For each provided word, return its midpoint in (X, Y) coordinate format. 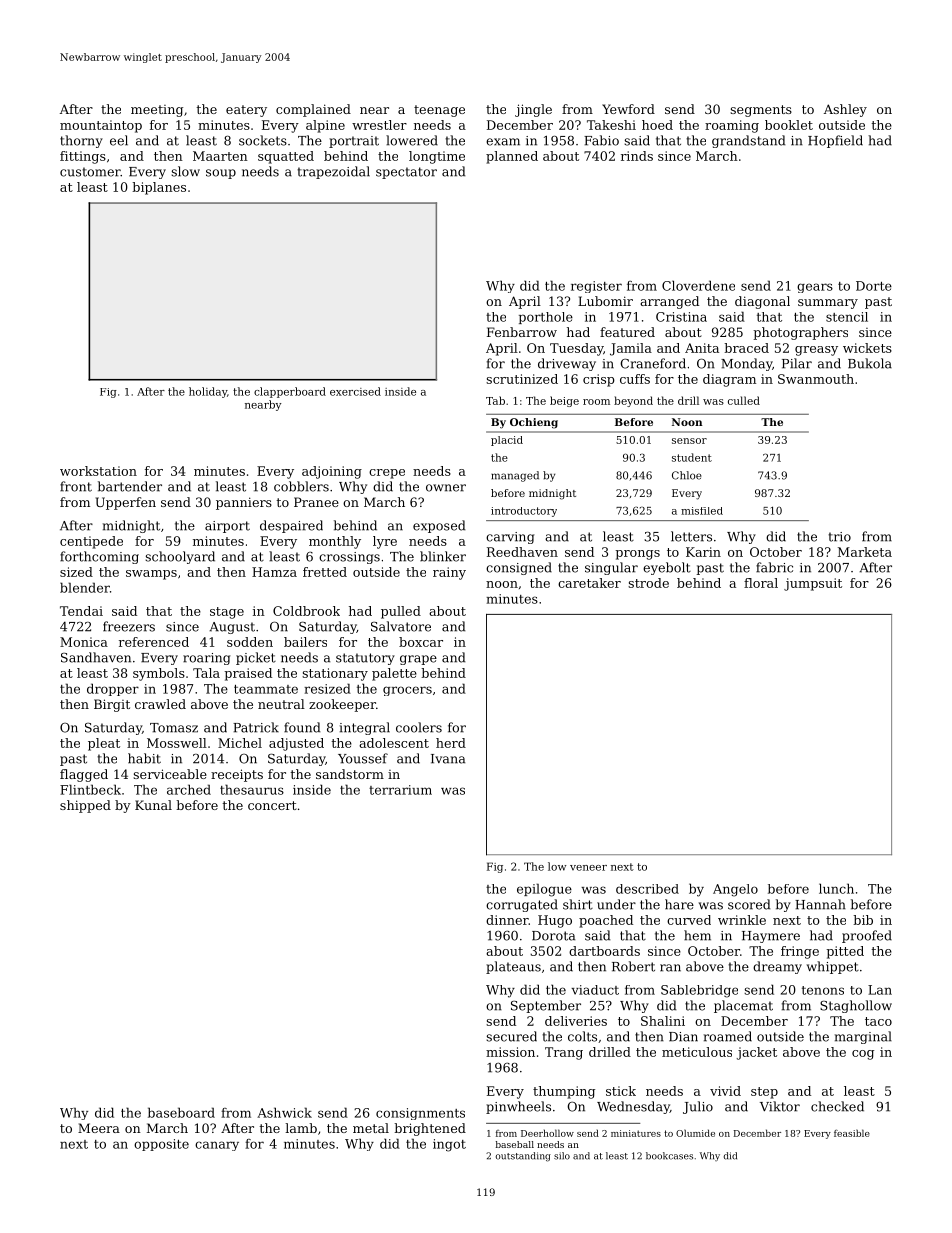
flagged (84, 775)
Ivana (448, 759)
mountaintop (101, 126)
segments (761, 111)
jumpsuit (813, 584)
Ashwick (284, 1112)
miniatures (636, 1133)
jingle (533, 110)
